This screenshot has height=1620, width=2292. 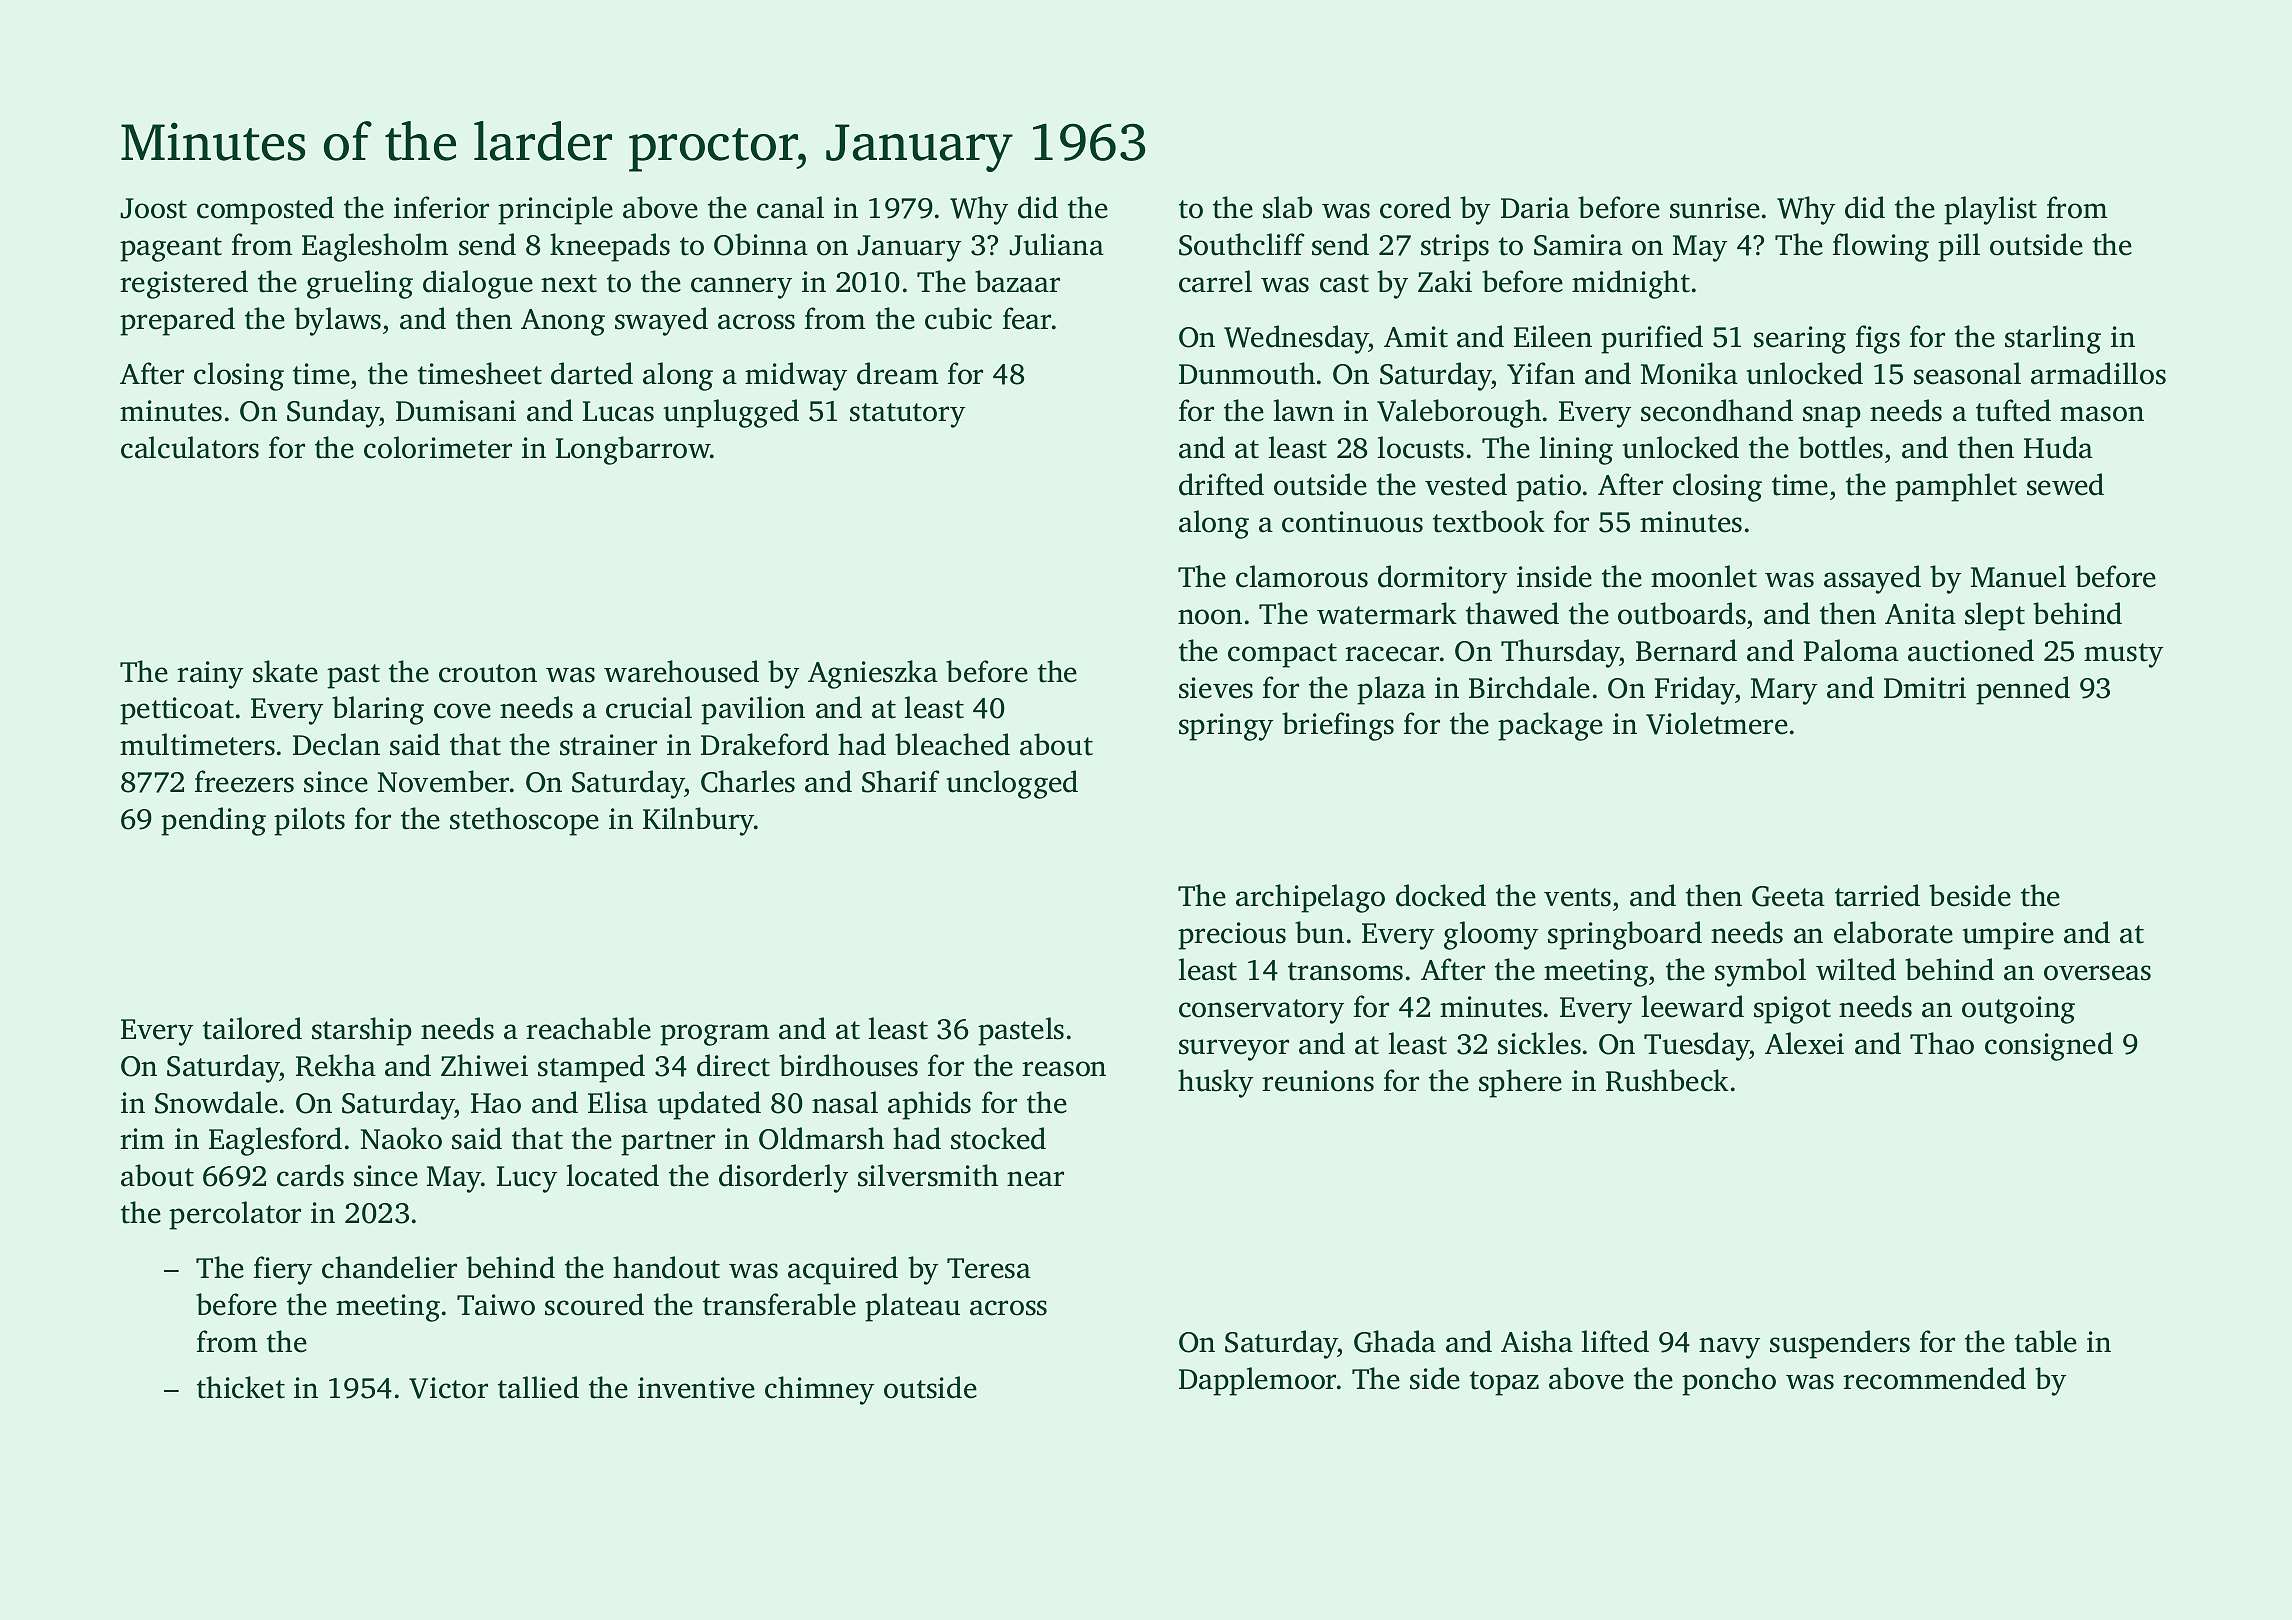 I want to click on Dapplemoor, so click(x=1257, y=1381).
